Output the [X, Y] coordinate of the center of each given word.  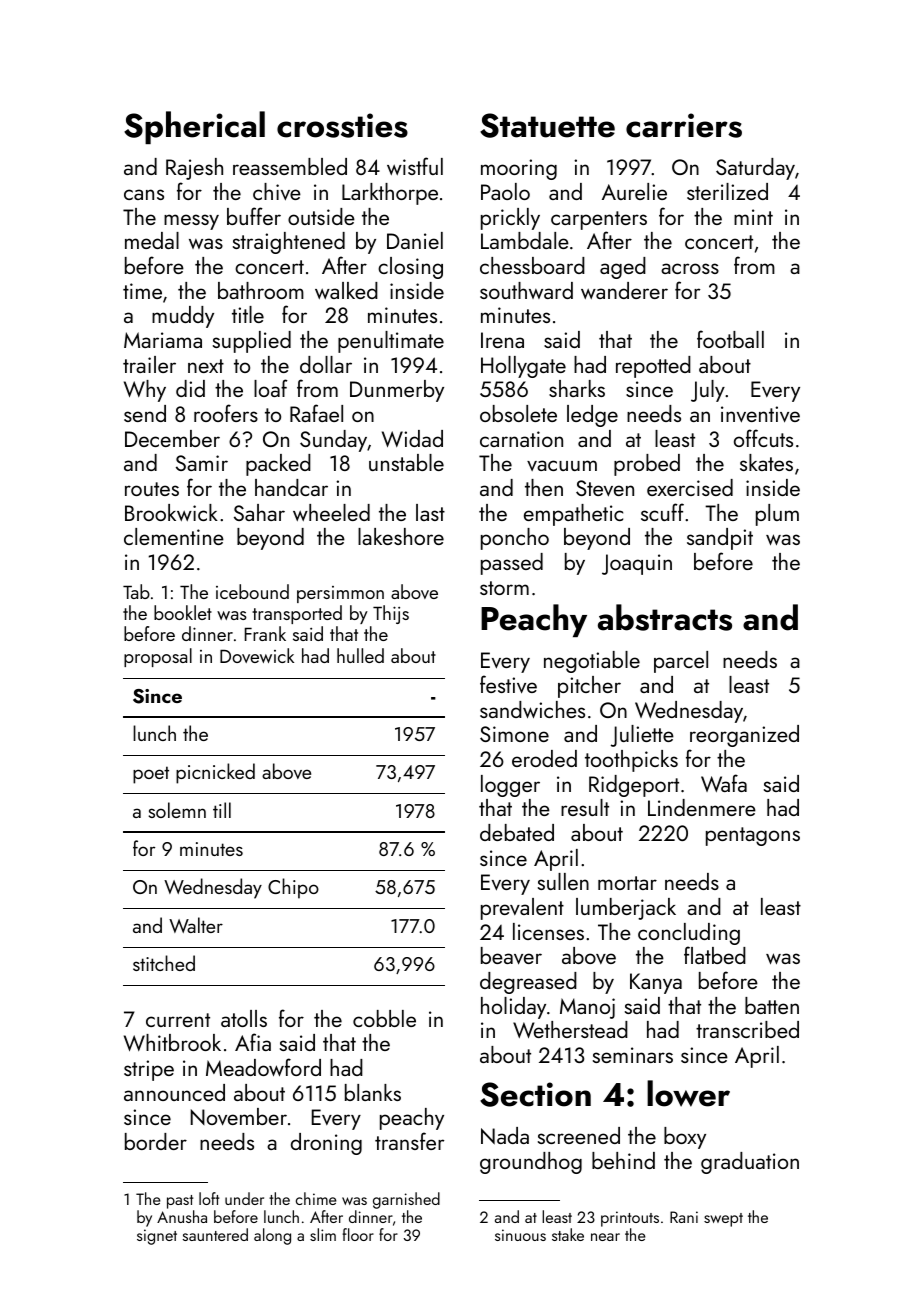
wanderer [624, 290]
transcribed [747, 1029]
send [145, 413]
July [708, 391]
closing [410, 268]
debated [517, 832]
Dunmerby [397, 391]
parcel [681, 662]
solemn [177, 810]
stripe [149, 1070]
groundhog [531, 1163]
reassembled [290, 166]
